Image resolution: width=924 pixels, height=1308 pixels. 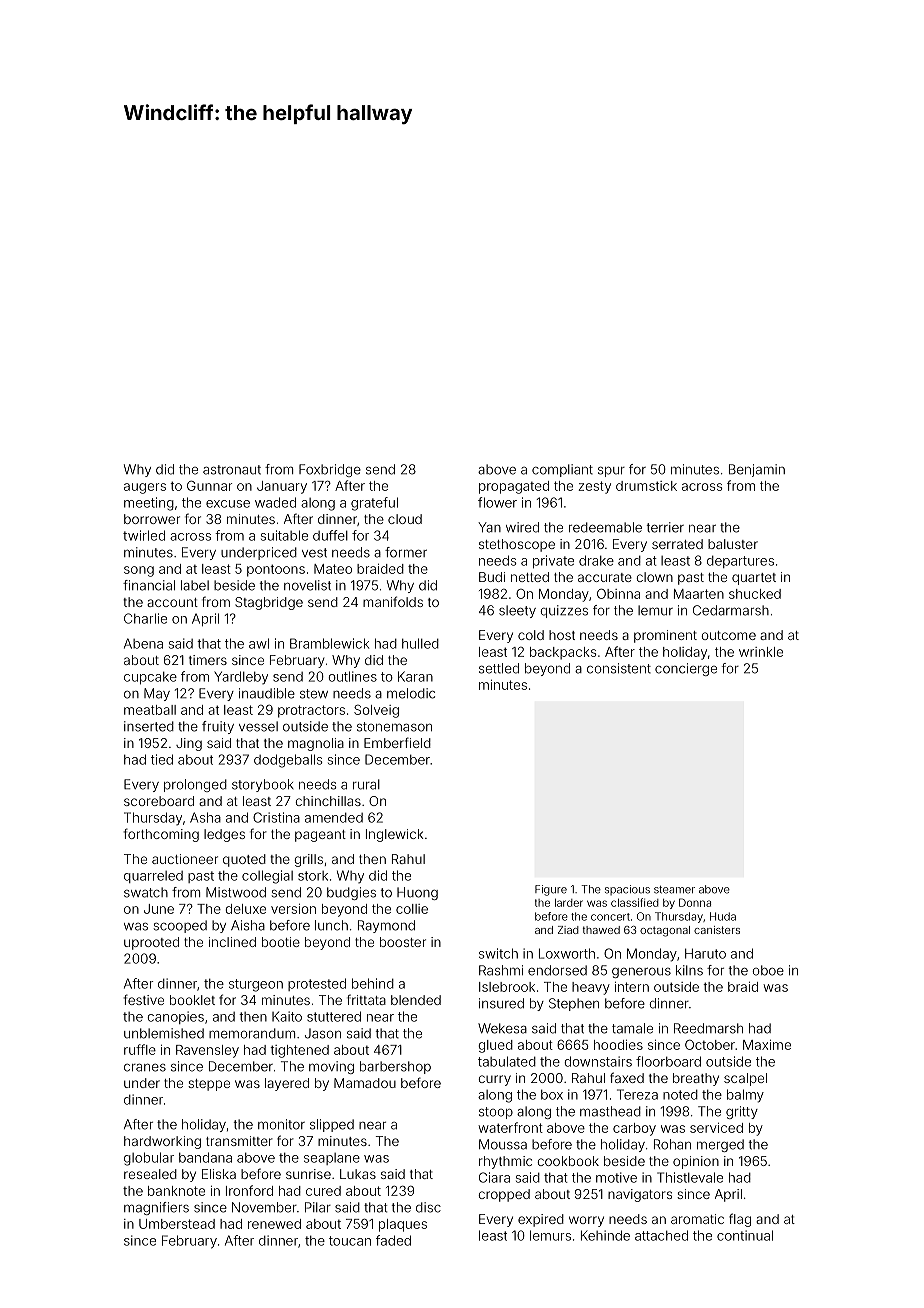 What do you see at coordinates (665, 527) in the document?
I see `terrier` at bounding box center [665, 527].
